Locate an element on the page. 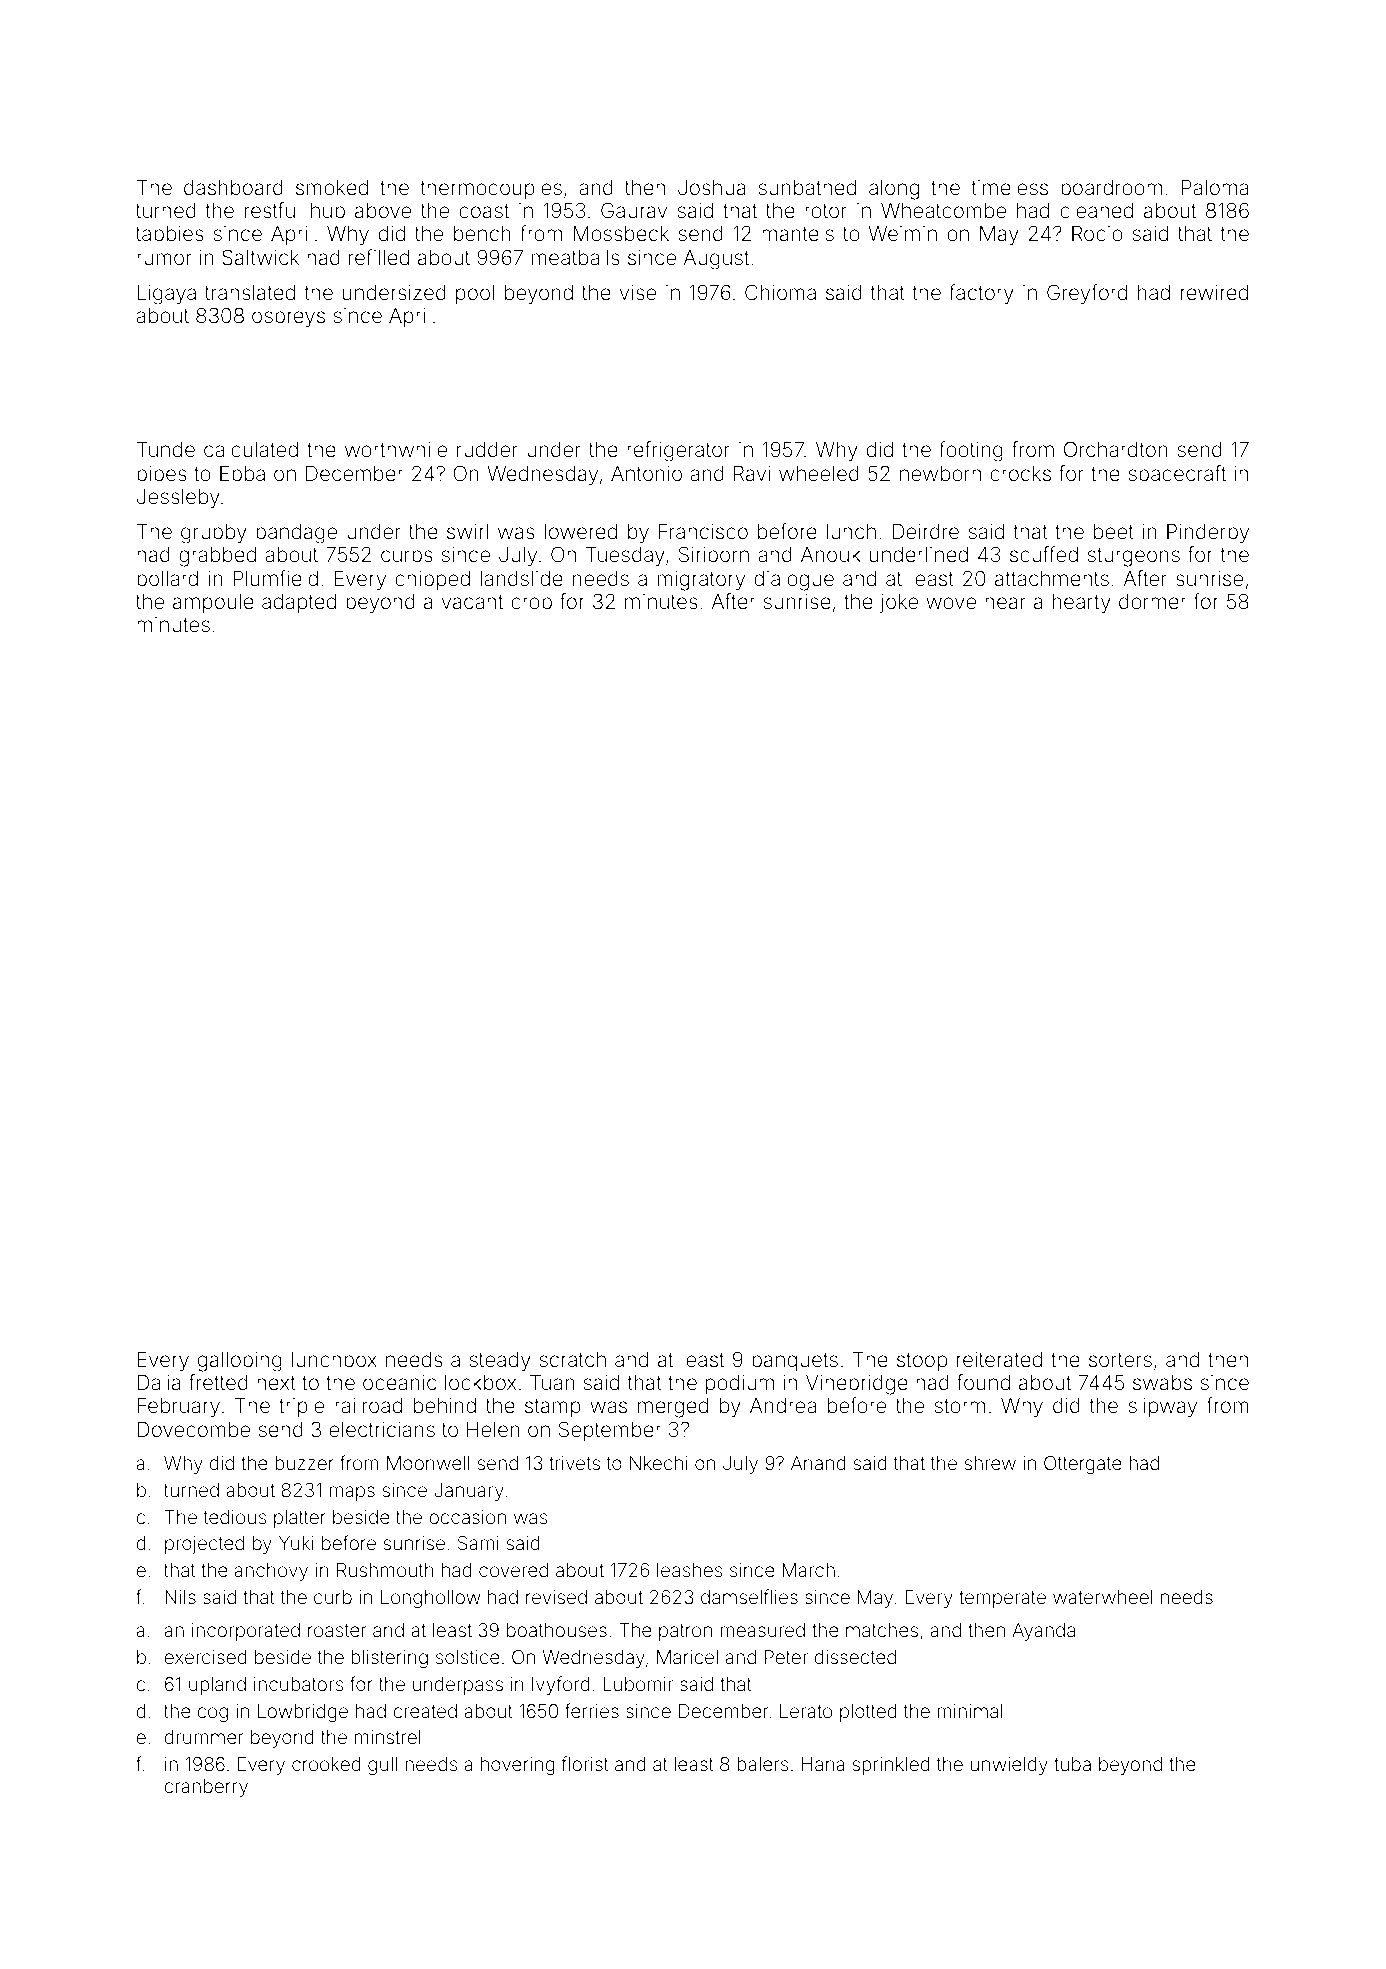  restful is located at coordinates (272, 210).
